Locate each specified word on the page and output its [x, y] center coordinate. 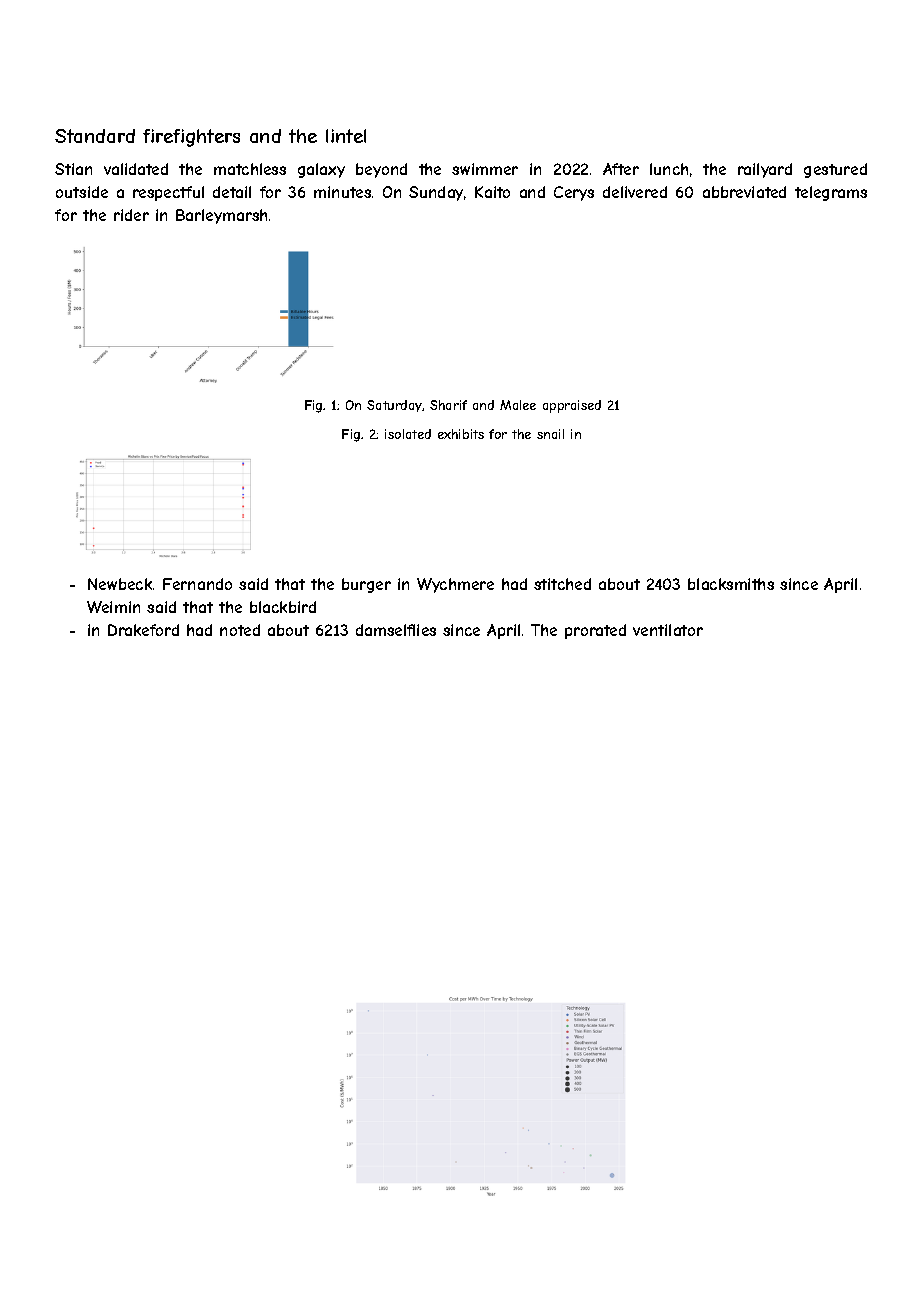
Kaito [492, 192]
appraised [572, 406]
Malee [518, 405]
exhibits [461, 434]
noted [240, 630]
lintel [346, 136]
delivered [635, 192]
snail [550, 434]
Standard [95, 136]
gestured [835, 170]
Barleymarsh [221, 216]
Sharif [448, 405]
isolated [408, 434]
